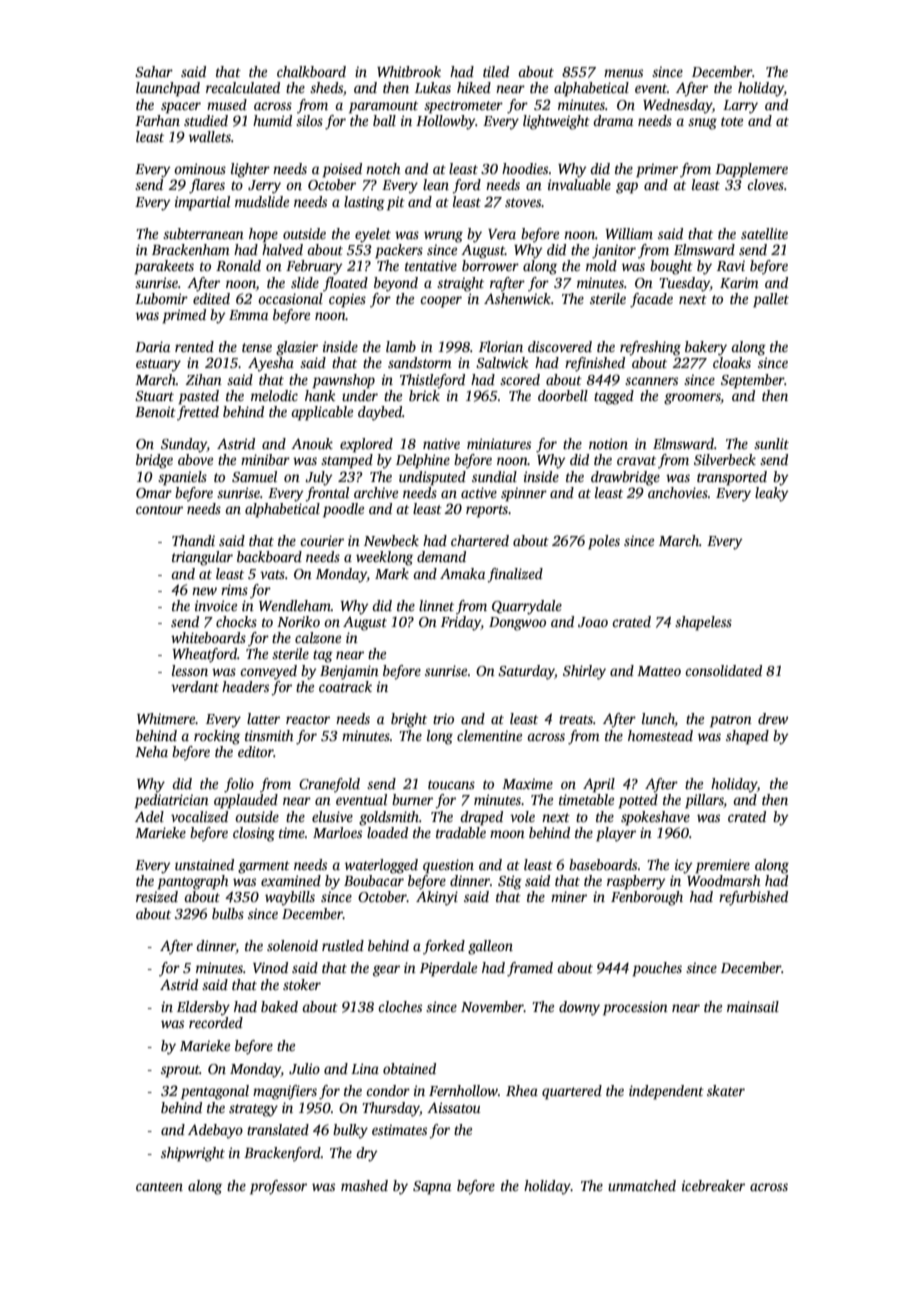  I want to click on chalkboard, so click(311, 71).
